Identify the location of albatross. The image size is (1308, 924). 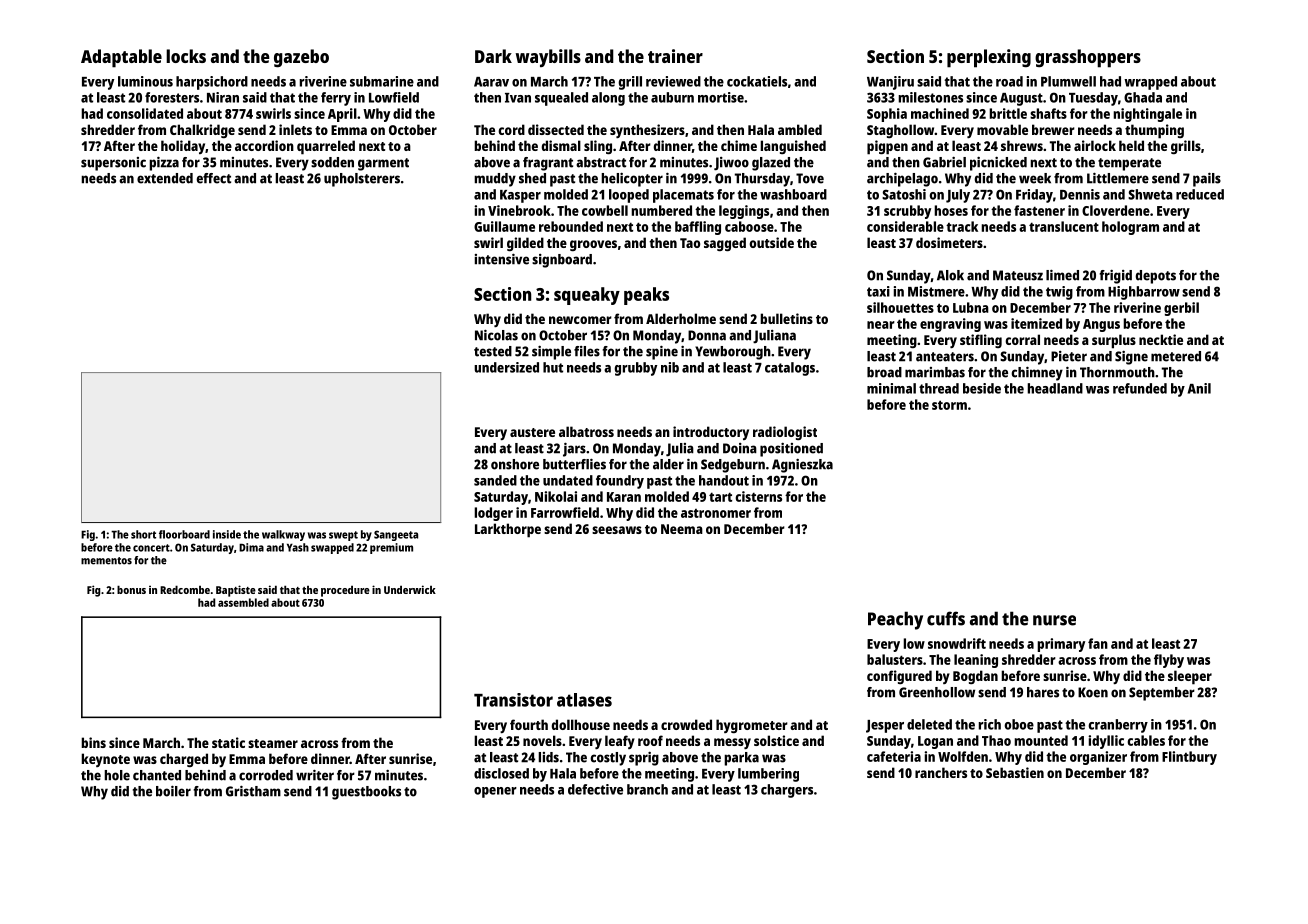
(586, 431).
